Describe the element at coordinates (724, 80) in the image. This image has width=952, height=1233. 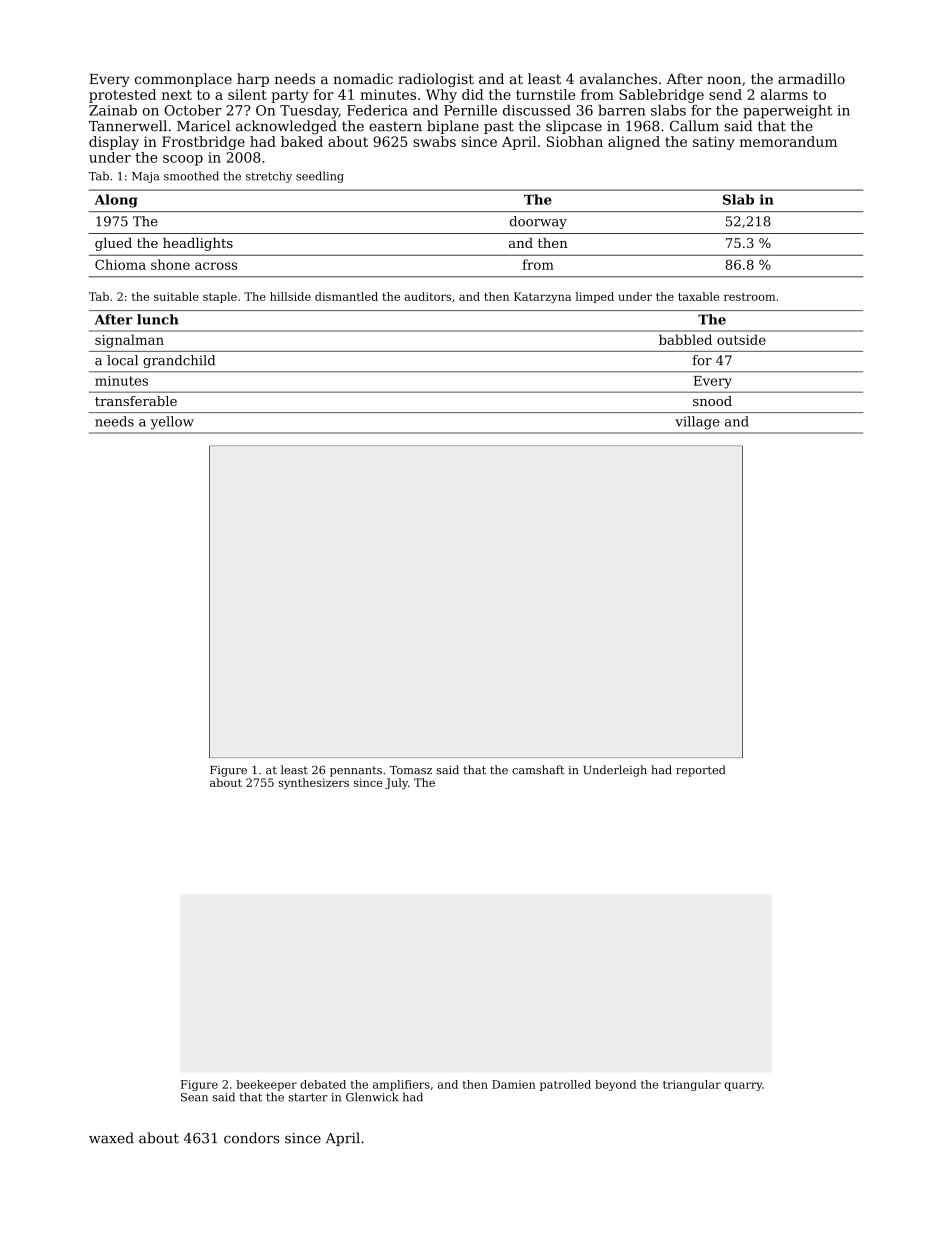
I see `noon` at that location.
